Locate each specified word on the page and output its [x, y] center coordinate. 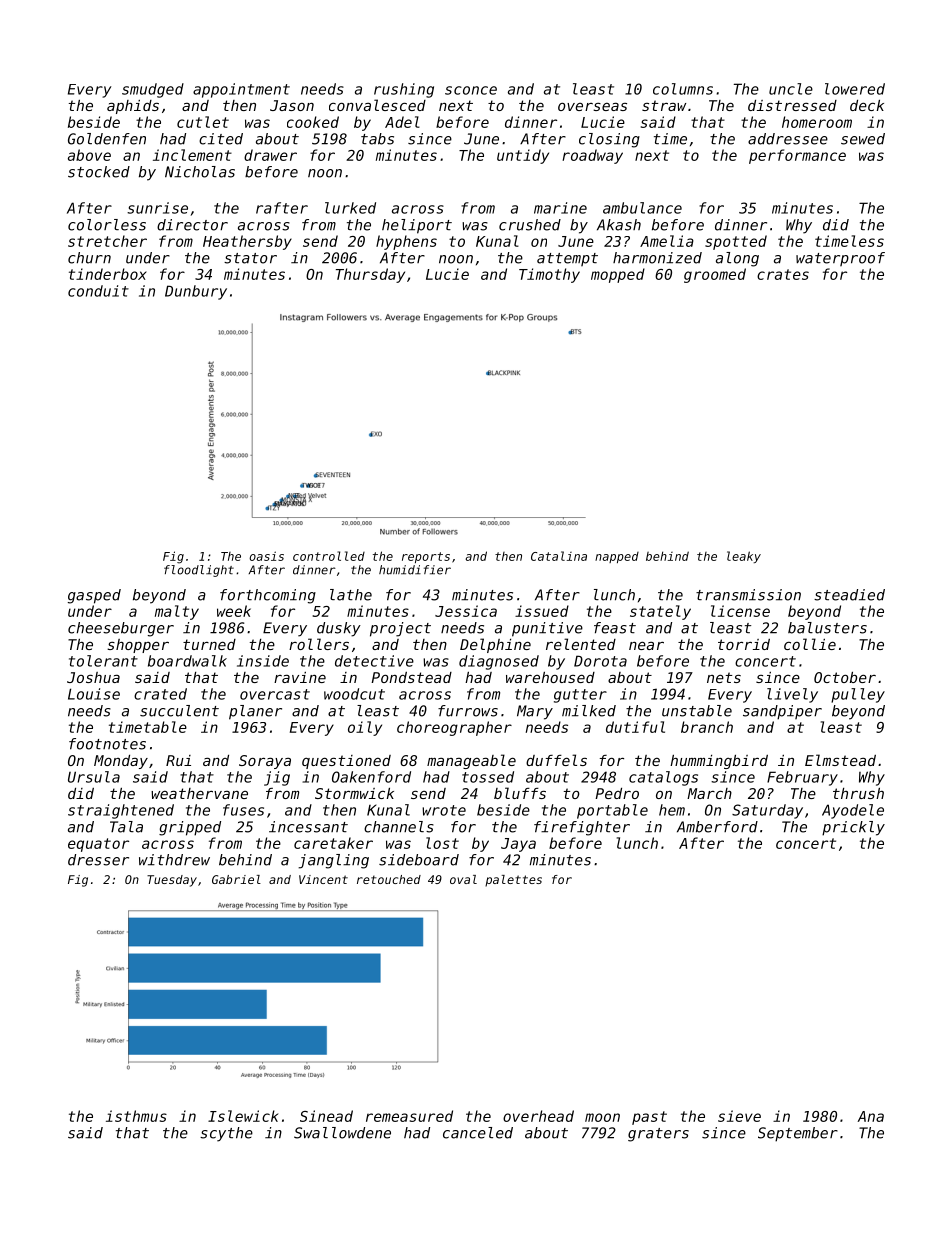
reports [426, 557]
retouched [389, 879]
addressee [788, 139]
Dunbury [196, 292]
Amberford [717, 827]
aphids [133, 107]
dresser [98, 860]
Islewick [243, 1116]
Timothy [549, 275]
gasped [94, 596]
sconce [471, 90]
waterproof [840, 259]
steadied [849, 595]
